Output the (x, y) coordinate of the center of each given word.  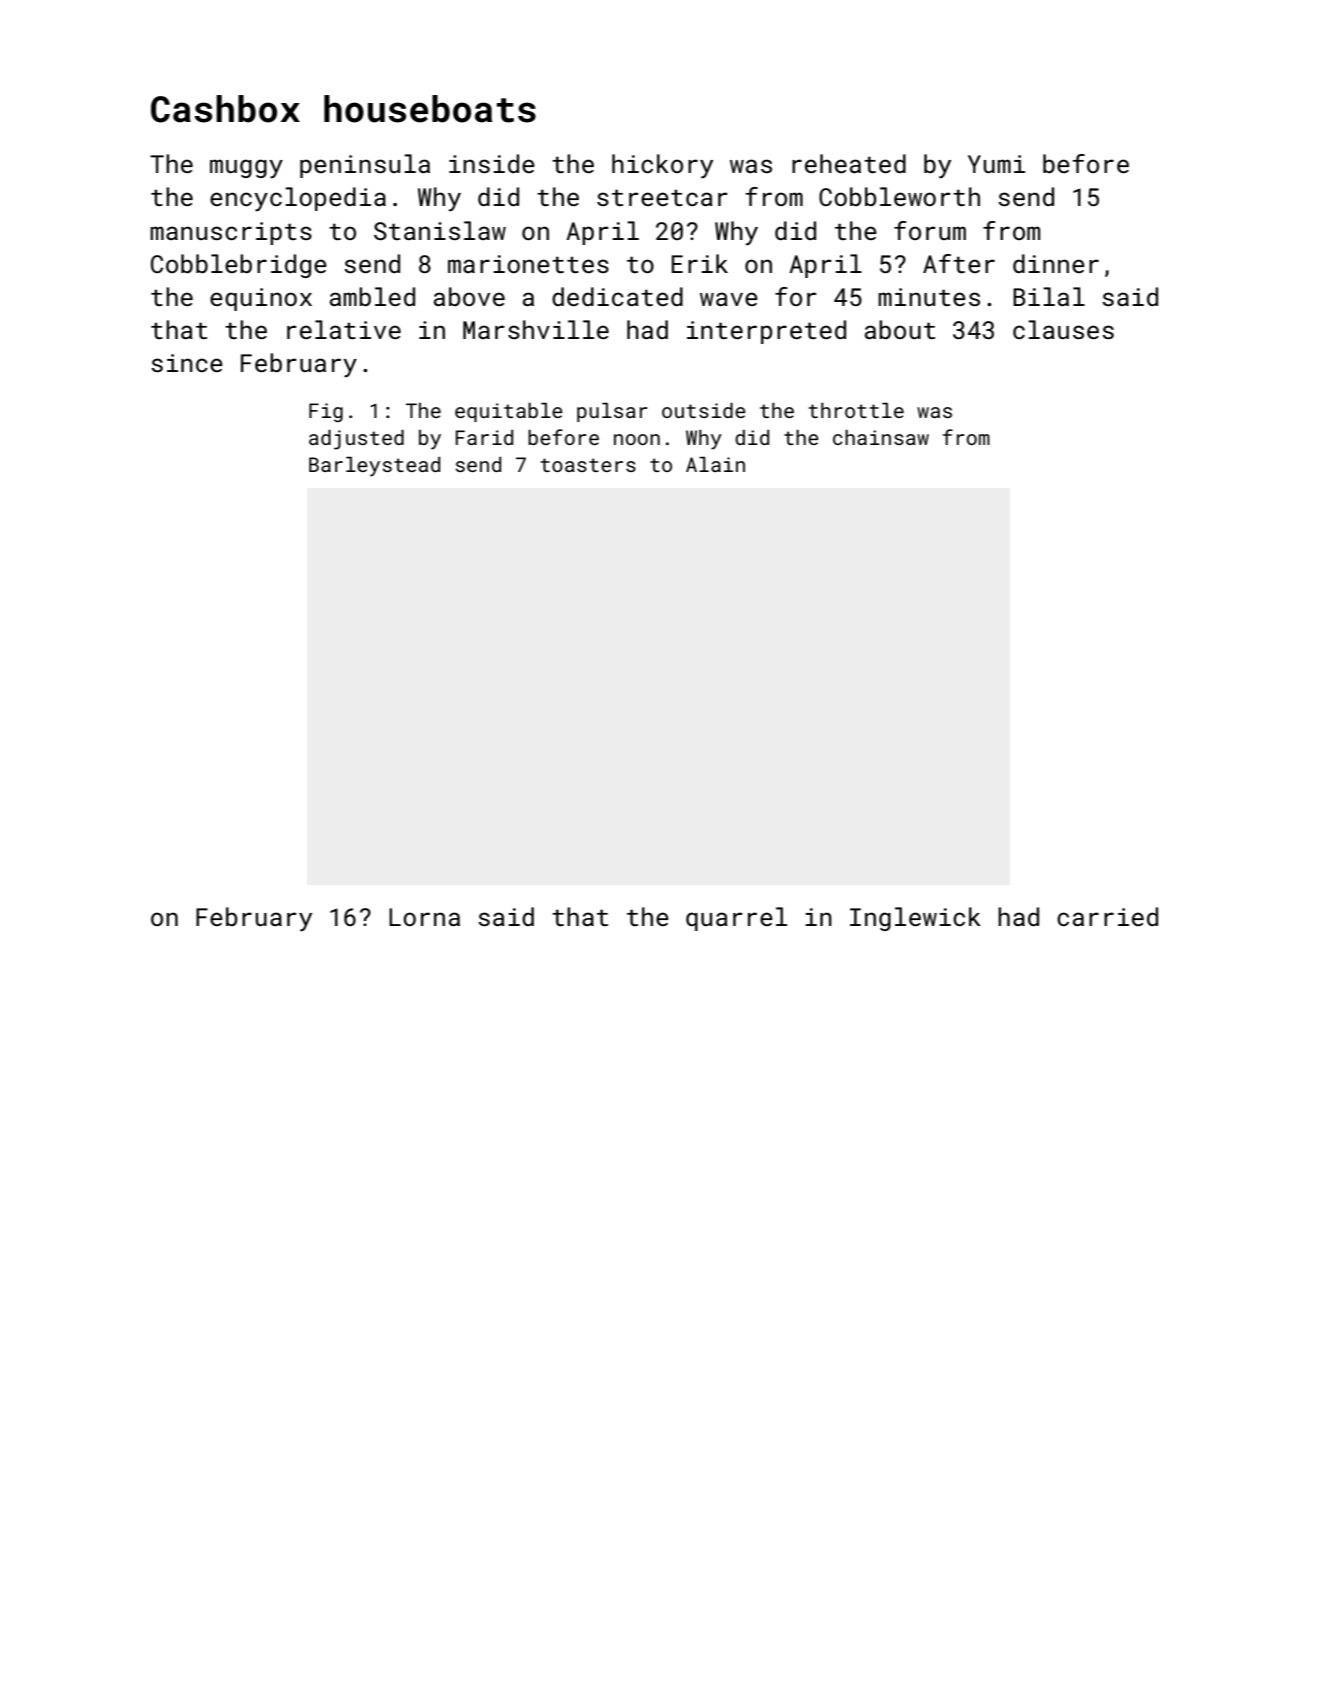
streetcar (662, 197)
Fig (326, 412)
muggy (246, 169)
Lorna (424, 917)
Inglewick (915, 919)
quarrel (736, 919)
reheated (849, 163)
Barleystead (374, 467)
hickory (662, 166)
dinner (1056, 263)
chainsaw (881, 437)
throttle (856, 410)
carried (1107, 916)
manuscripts (231, 233)
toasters (588, 465)
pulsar (612, 412)
